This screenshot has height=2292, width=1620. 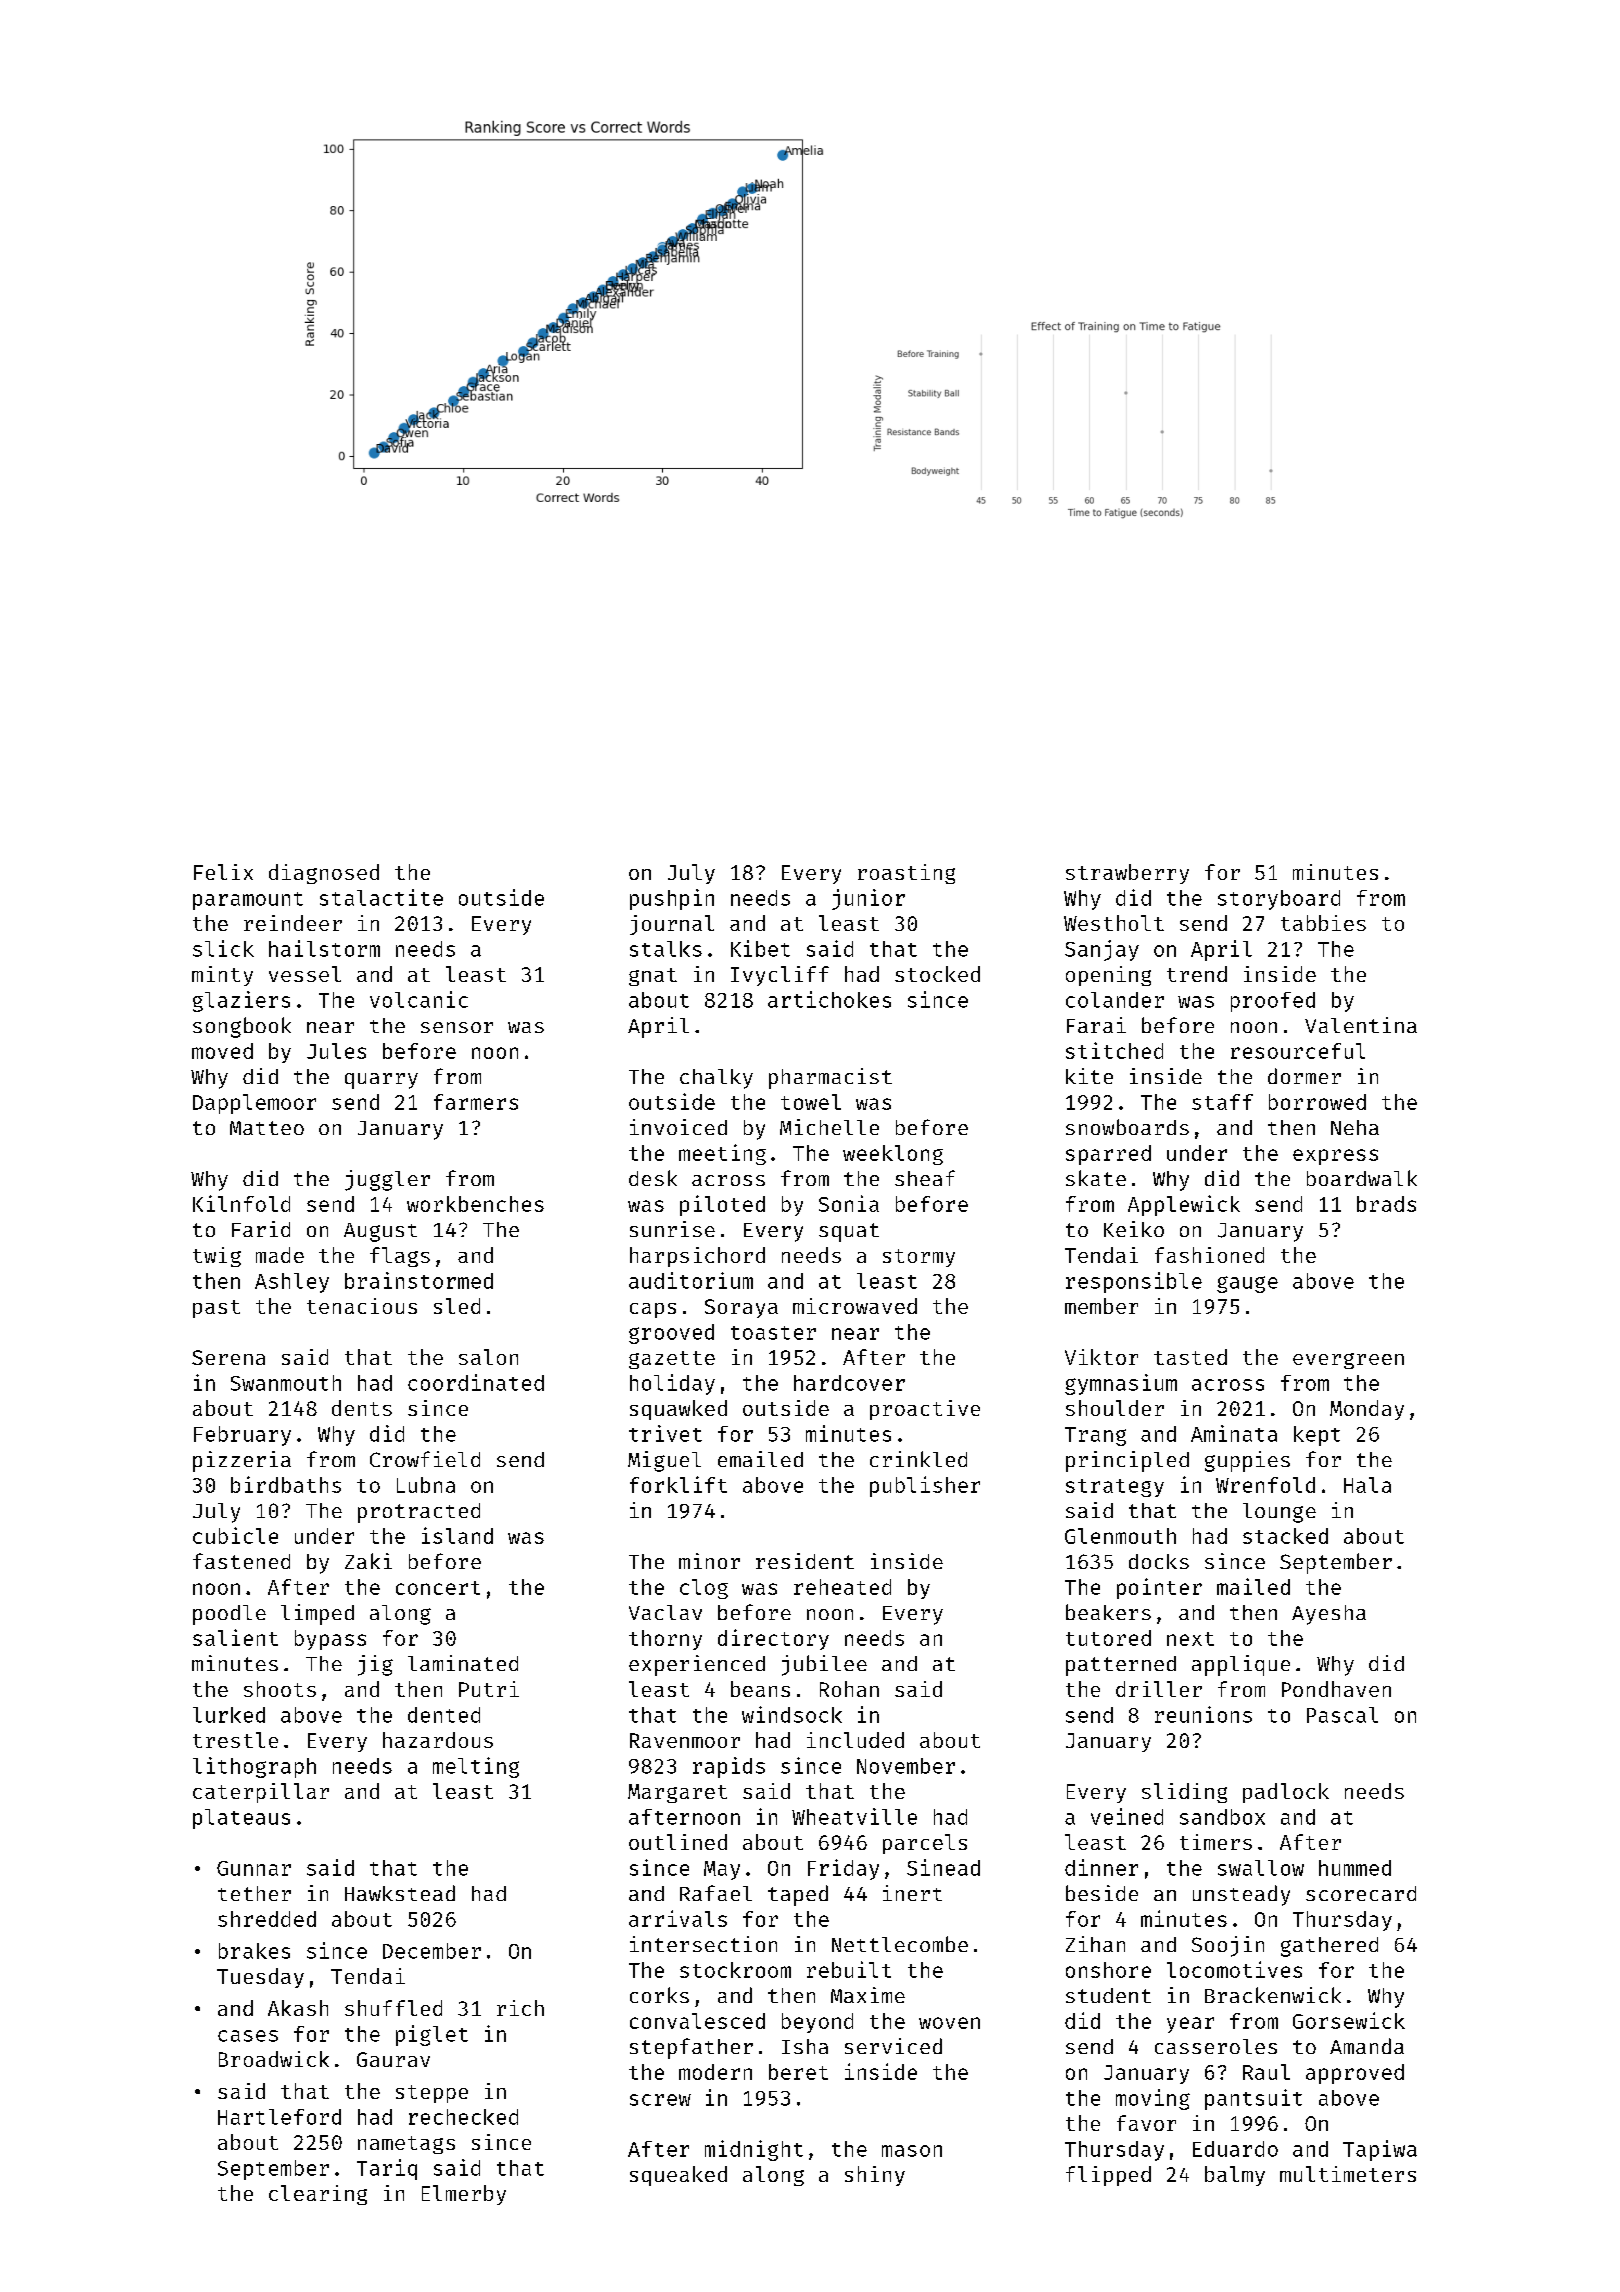 I want to click on clearing, so click(x=318, y=2195).
